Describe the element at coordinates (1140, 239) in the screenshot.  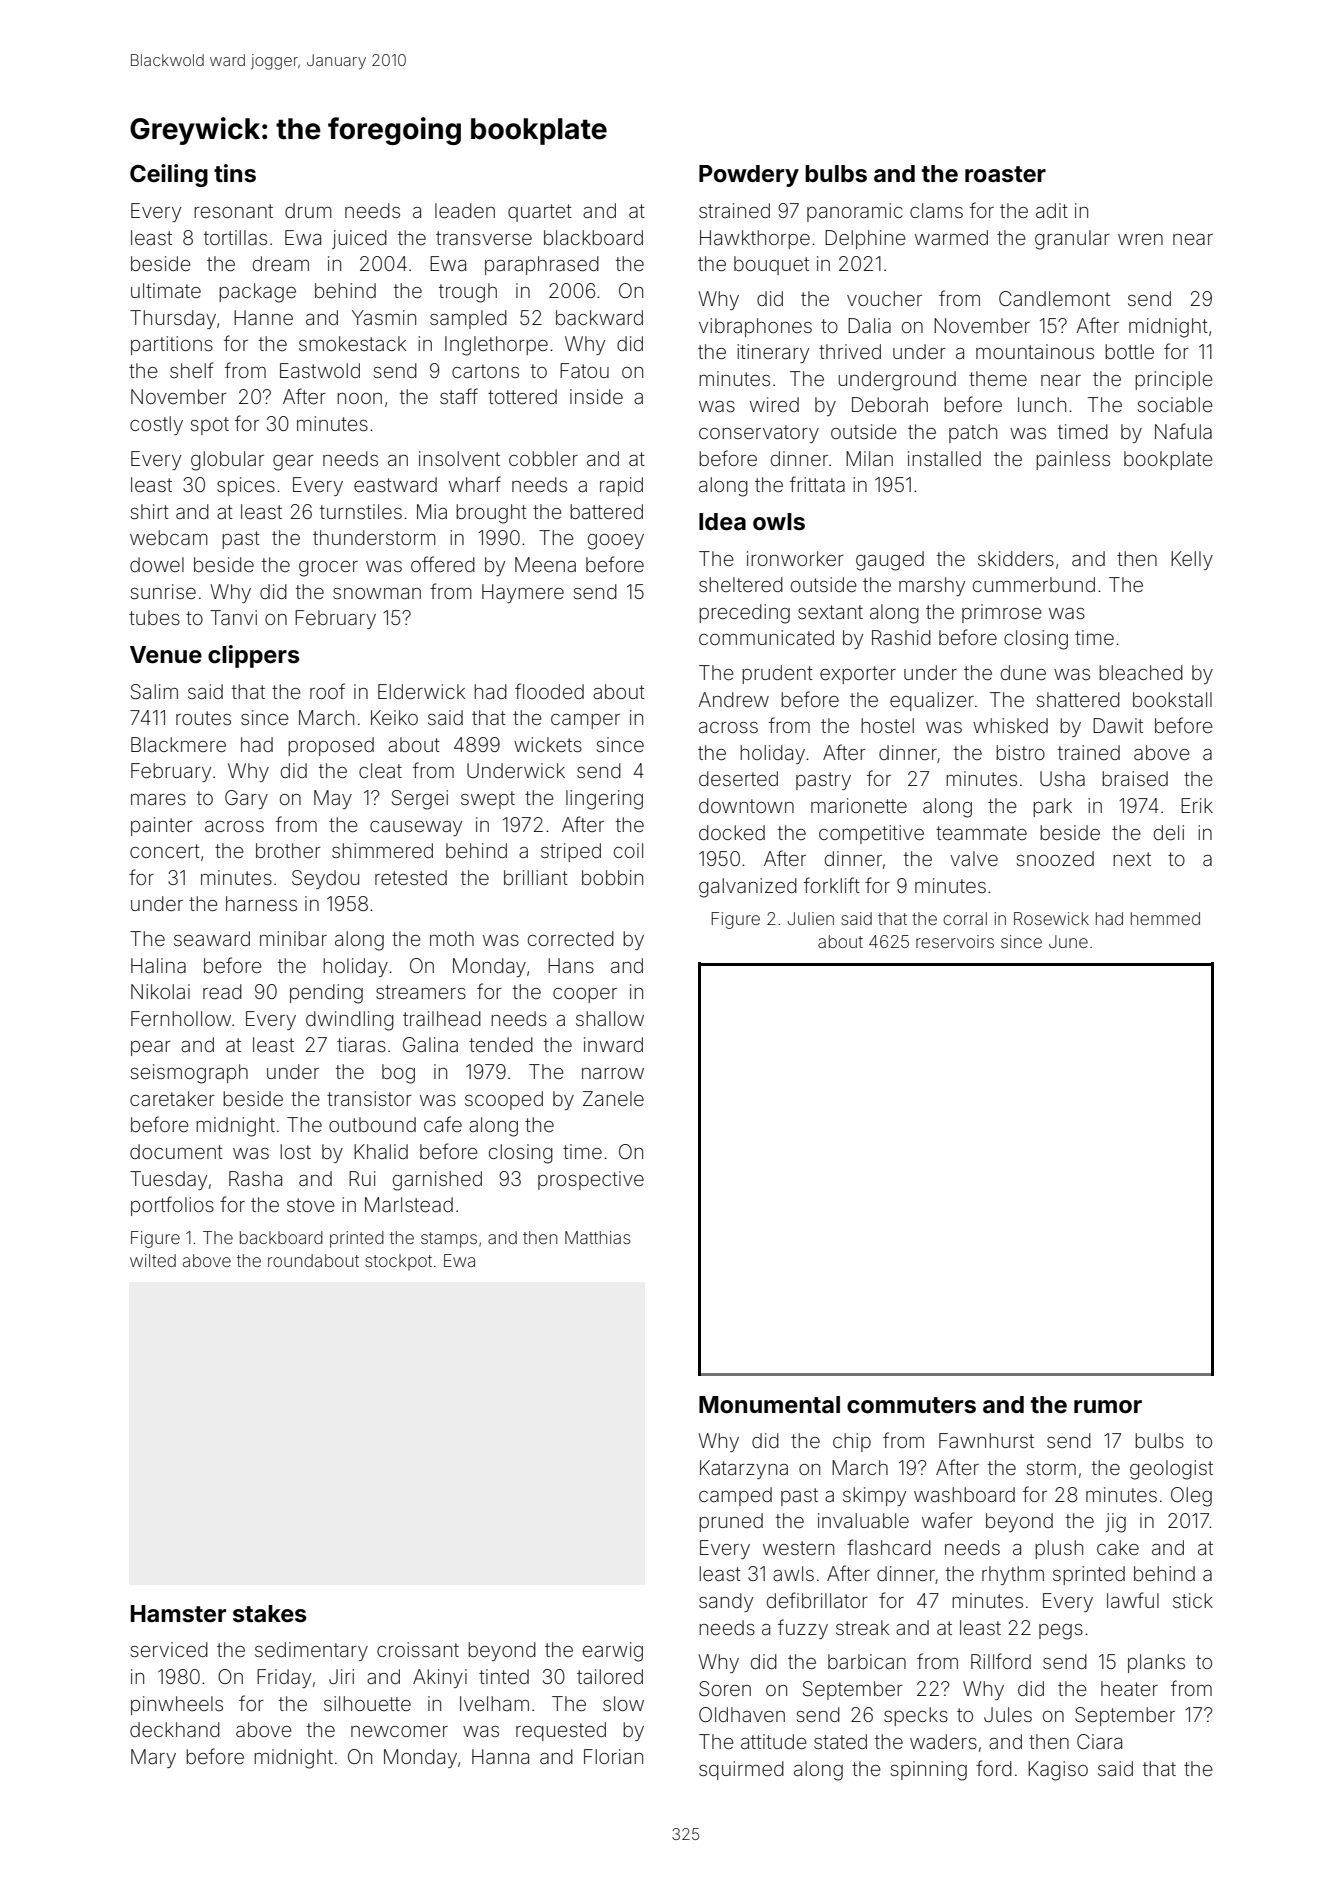
I see `wren` at that location.
